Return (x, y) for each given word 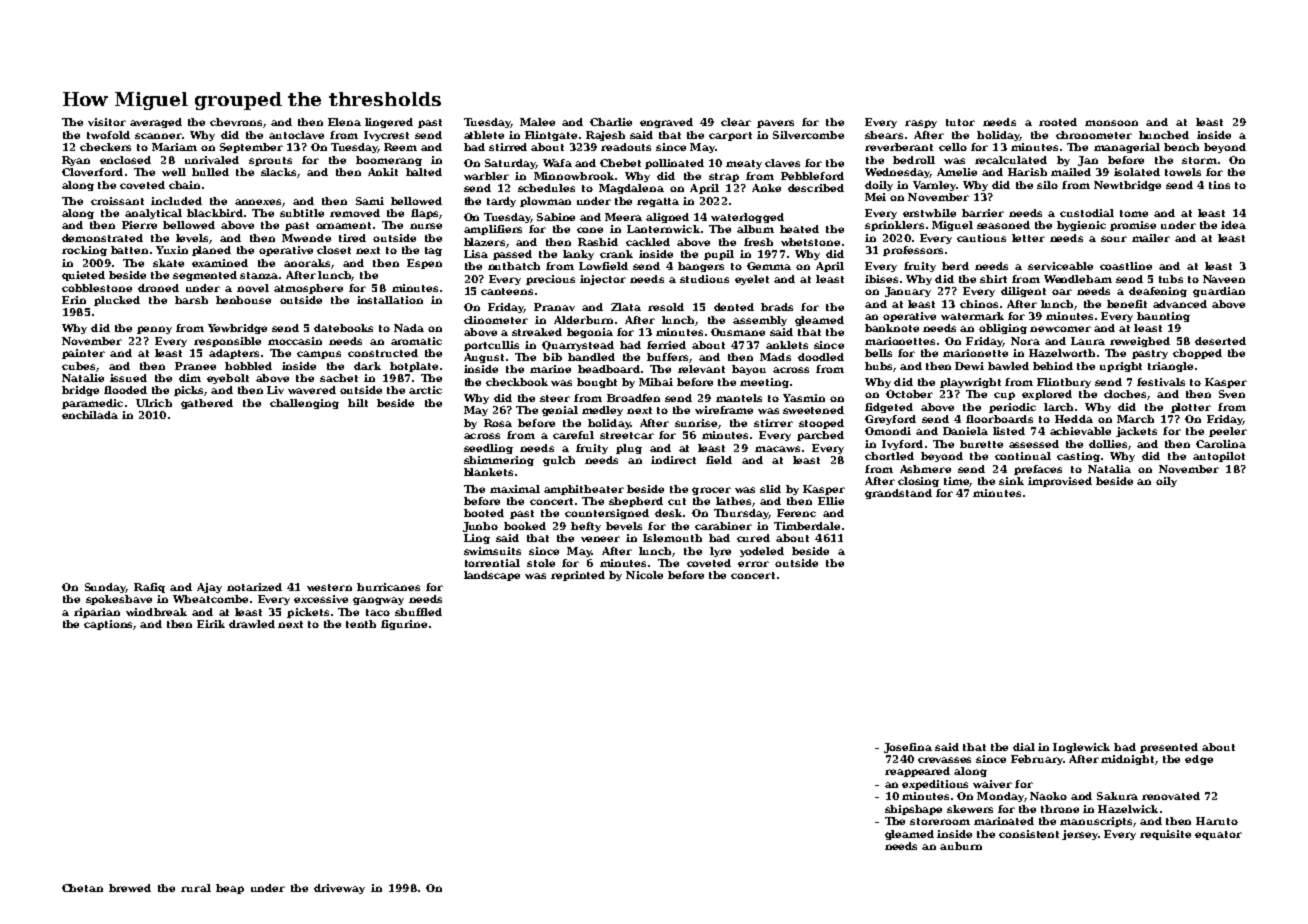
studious (704, 279)
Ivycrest (386, 136)
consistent (1029, 834)
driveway (339, 889)
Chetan (82, 888)
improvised (1060, 482)
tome (1134, 213)
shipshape (913, 810)
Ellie (831, 501)
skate (168, 263)
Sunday (105, 588)
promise (1133, 226)
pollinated (674, 164)
